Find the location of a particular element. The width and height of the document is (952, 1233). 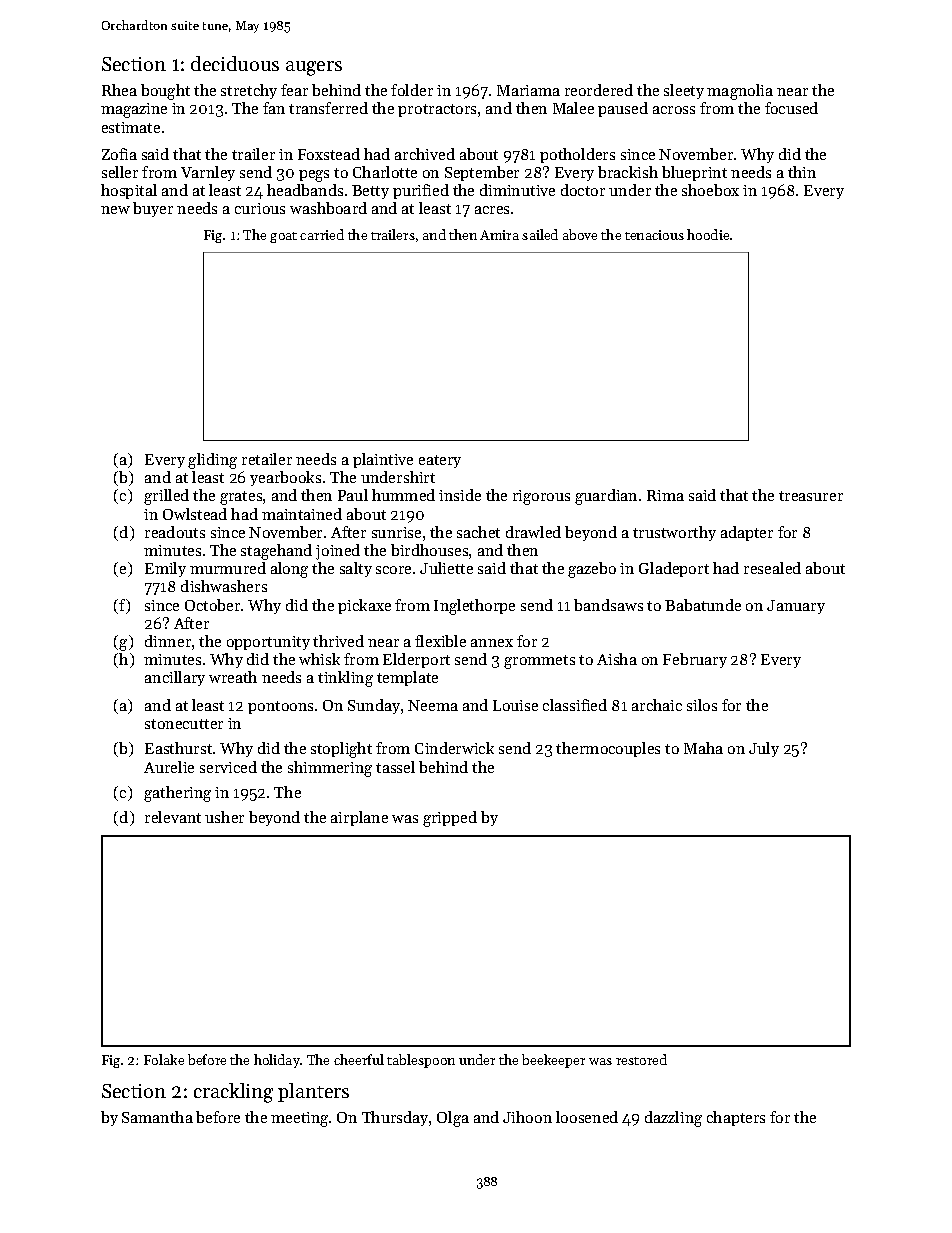

relevant is located at coordinates (173, 817).
